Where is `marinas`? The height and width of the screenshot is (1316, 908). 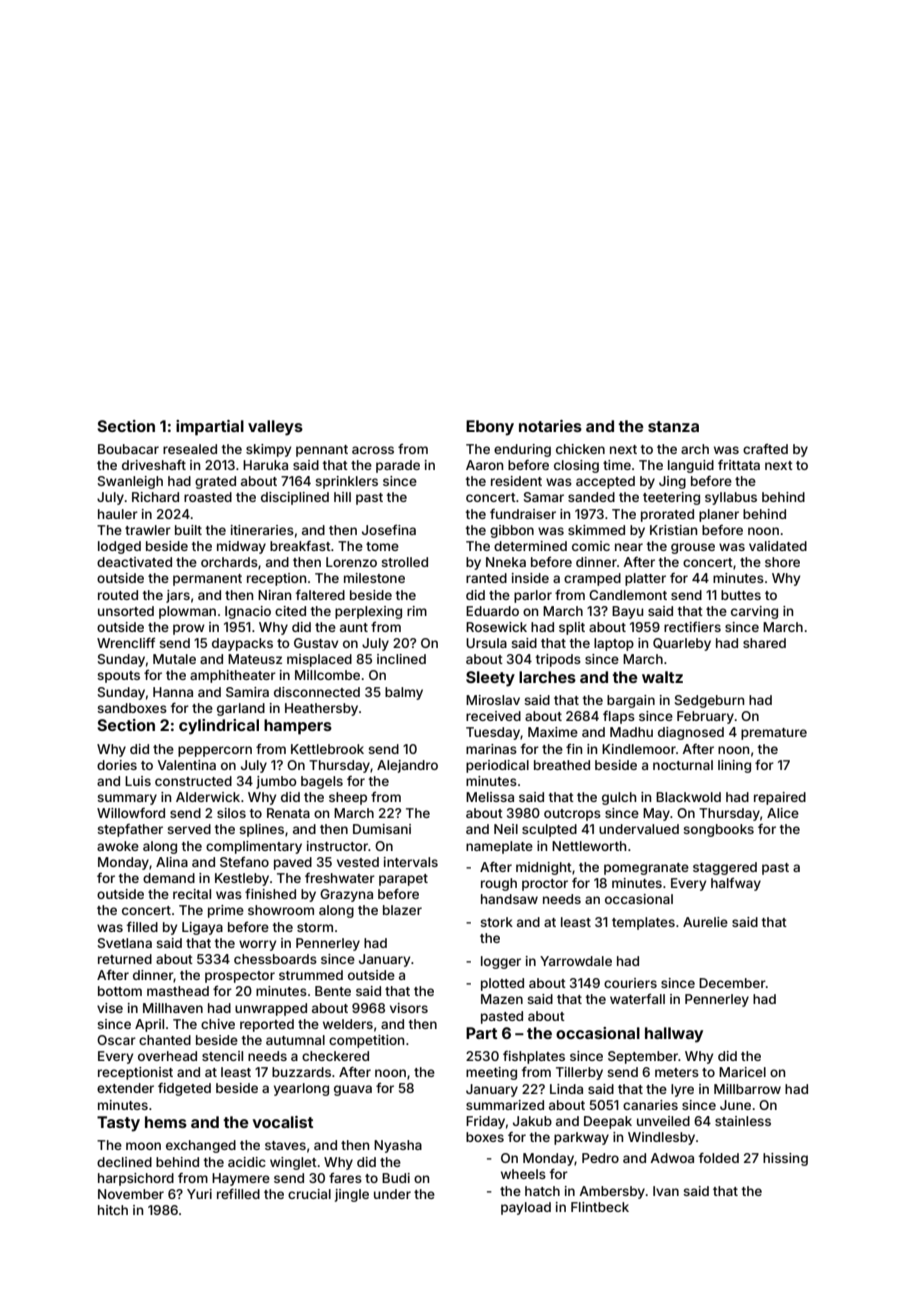
marinas is located at coordinates (491, 749).
